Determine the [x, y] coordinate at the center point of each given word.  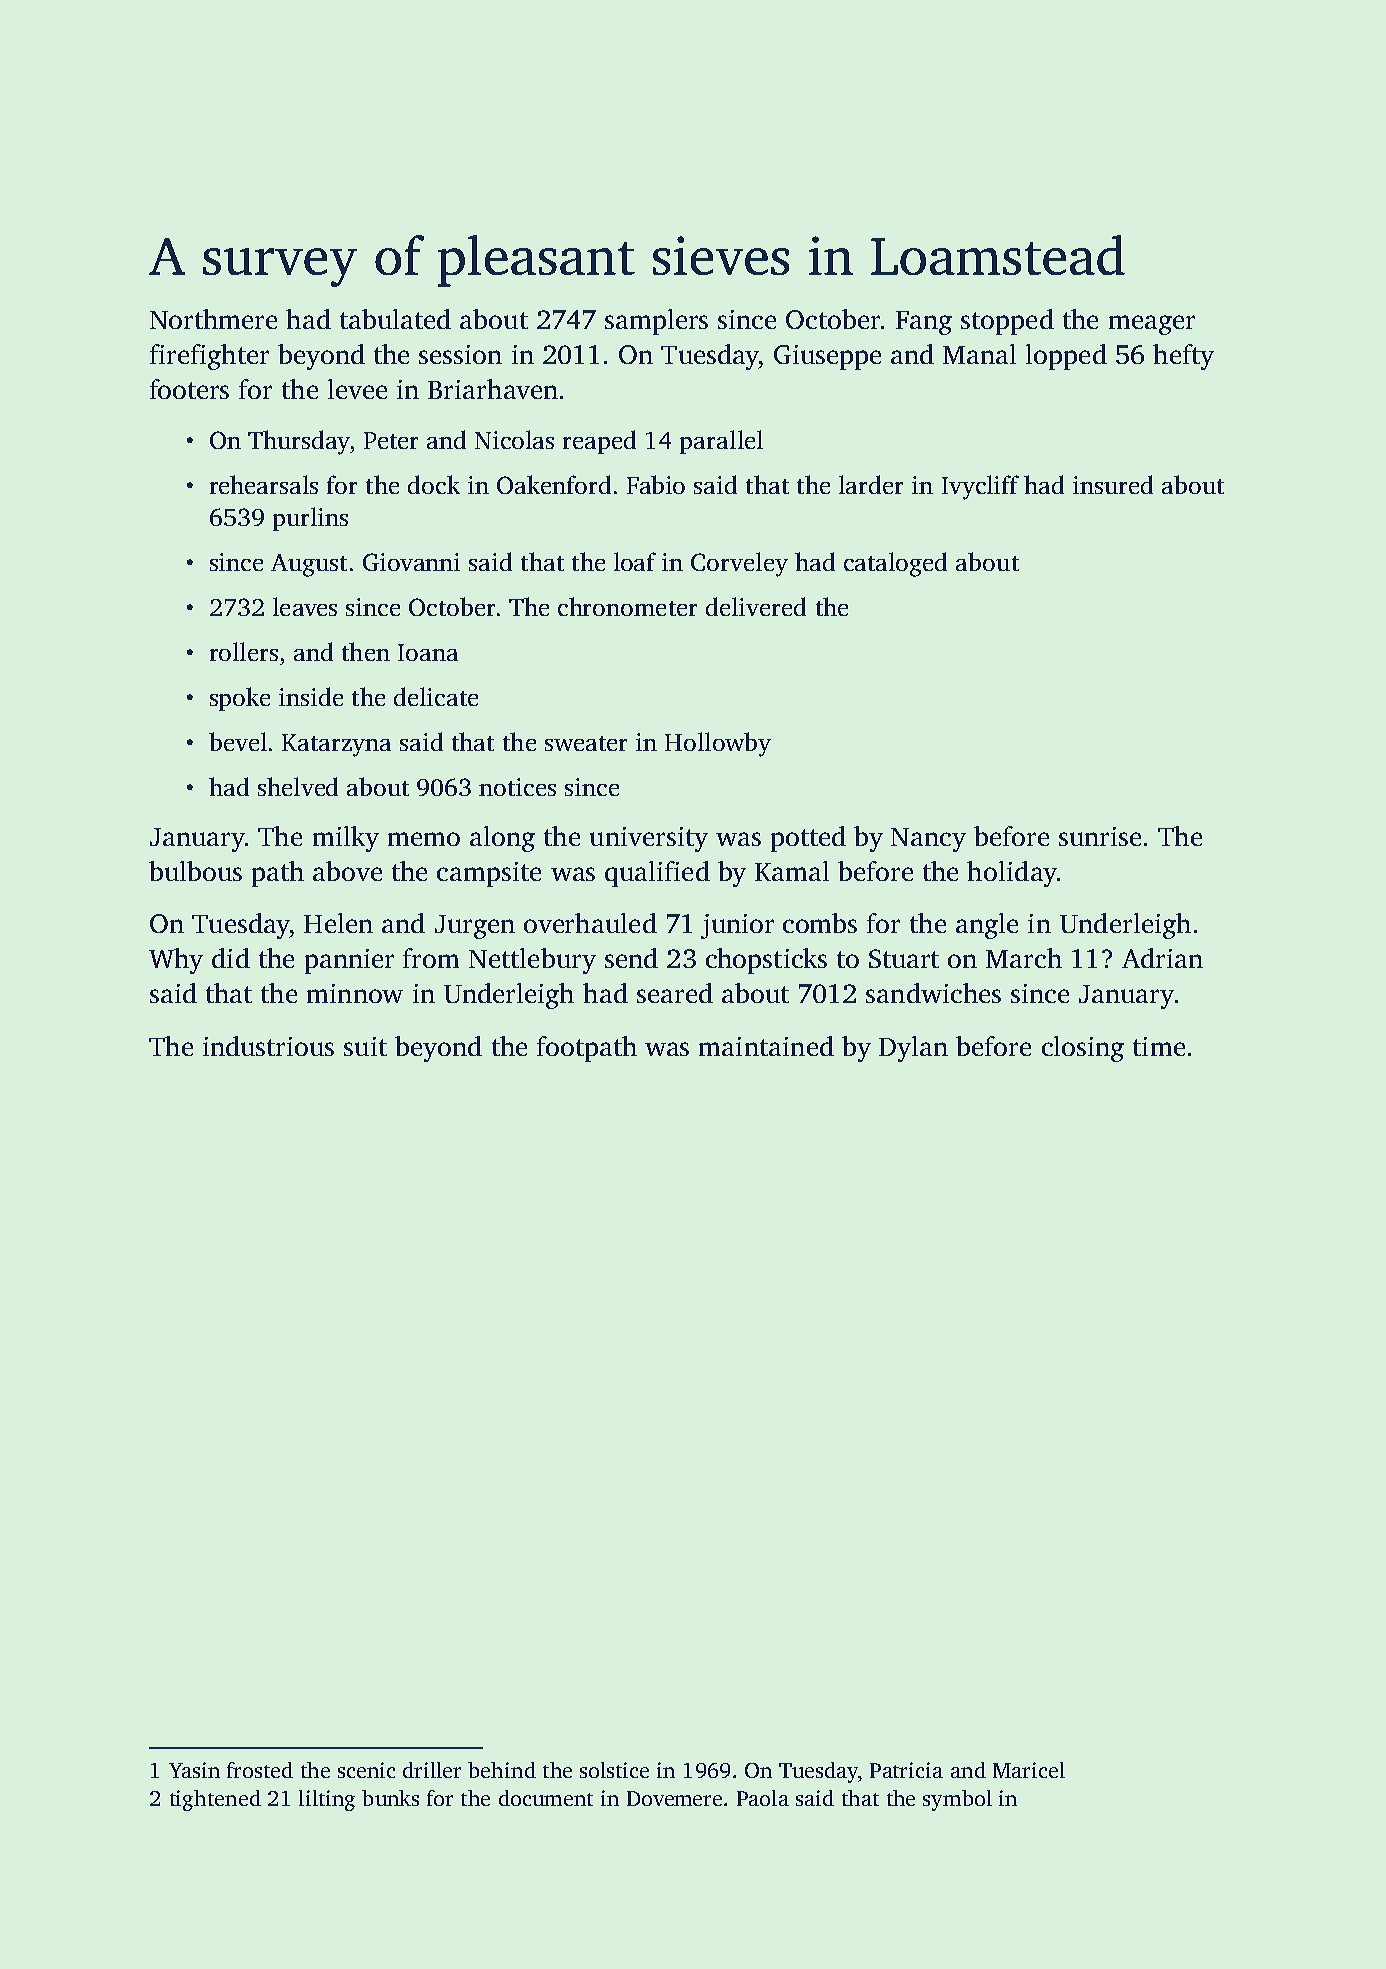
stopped [1007, 322]
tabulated [395, 319]
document [546, 1798]
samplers [656, 322]
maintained [766, 1046]
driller [432, 1770]
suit [365, 1046]
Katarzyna [336, 745]
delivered [756, 606]
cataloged [895, 564]
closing [1083, 1049]
